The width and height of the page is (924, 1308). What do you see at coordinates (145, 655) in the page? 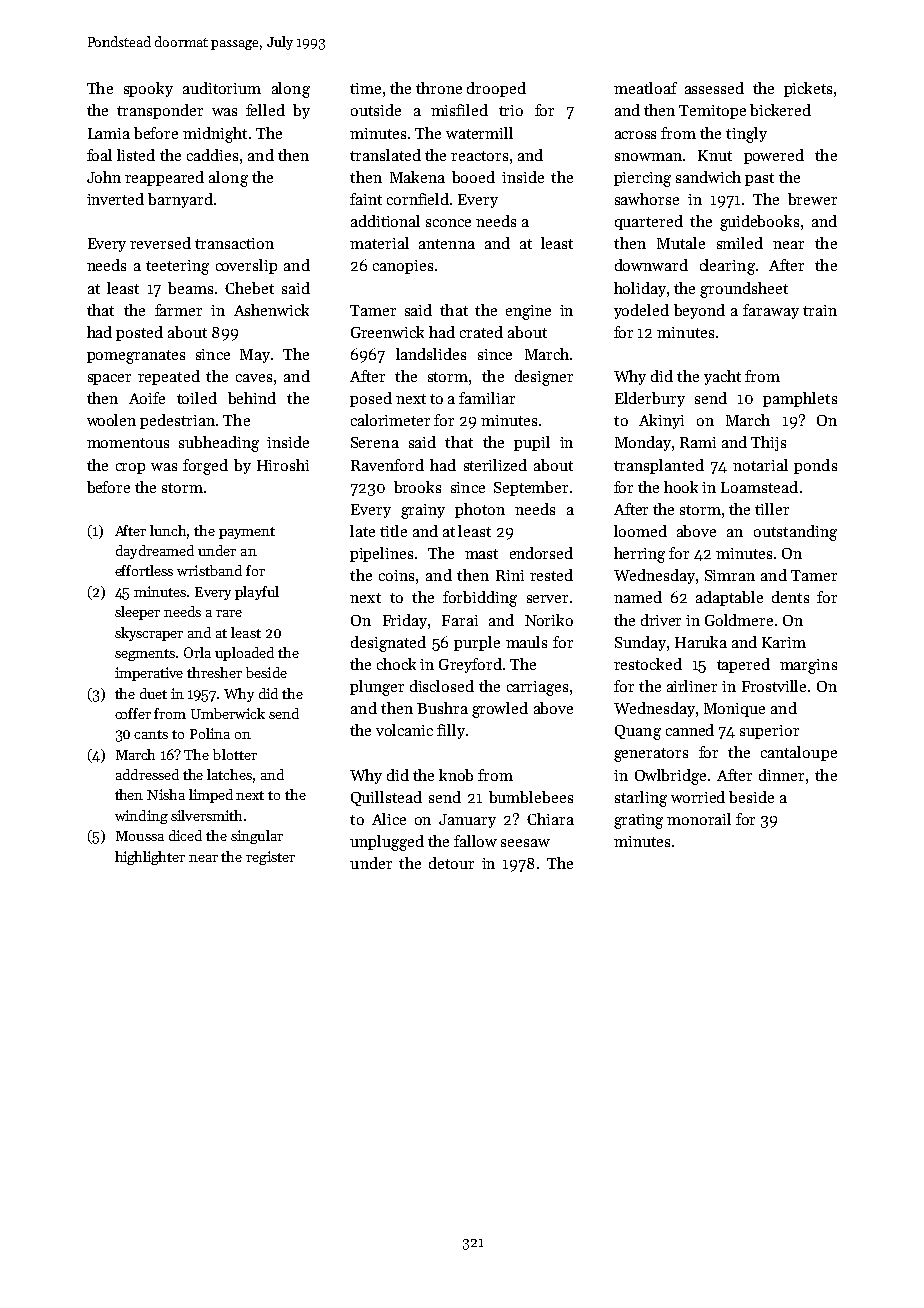
I see `segments` at bounding box center [145, 655].
